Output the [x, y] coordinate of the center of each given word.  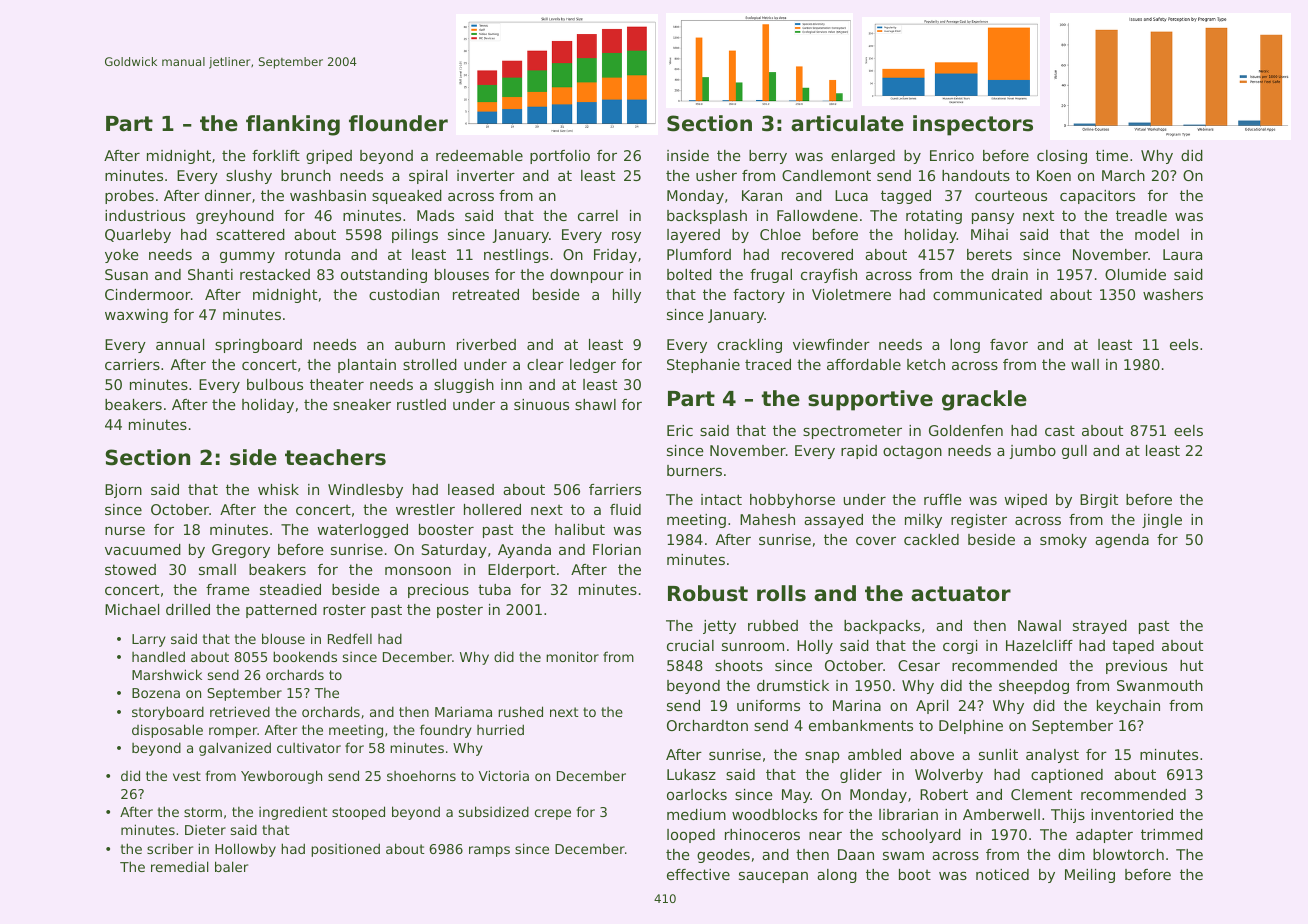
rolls [781, 593]
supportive [870, 400]
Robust [708, 593]
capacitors [1097, 197]
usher [716, 175]
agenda [1122, 541]
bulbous [275, 384]
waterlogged [363, 531]
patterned [281, 611]
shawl [595, 404]
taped [1133, 647]
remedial [180, 866]
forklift [276, 155]
